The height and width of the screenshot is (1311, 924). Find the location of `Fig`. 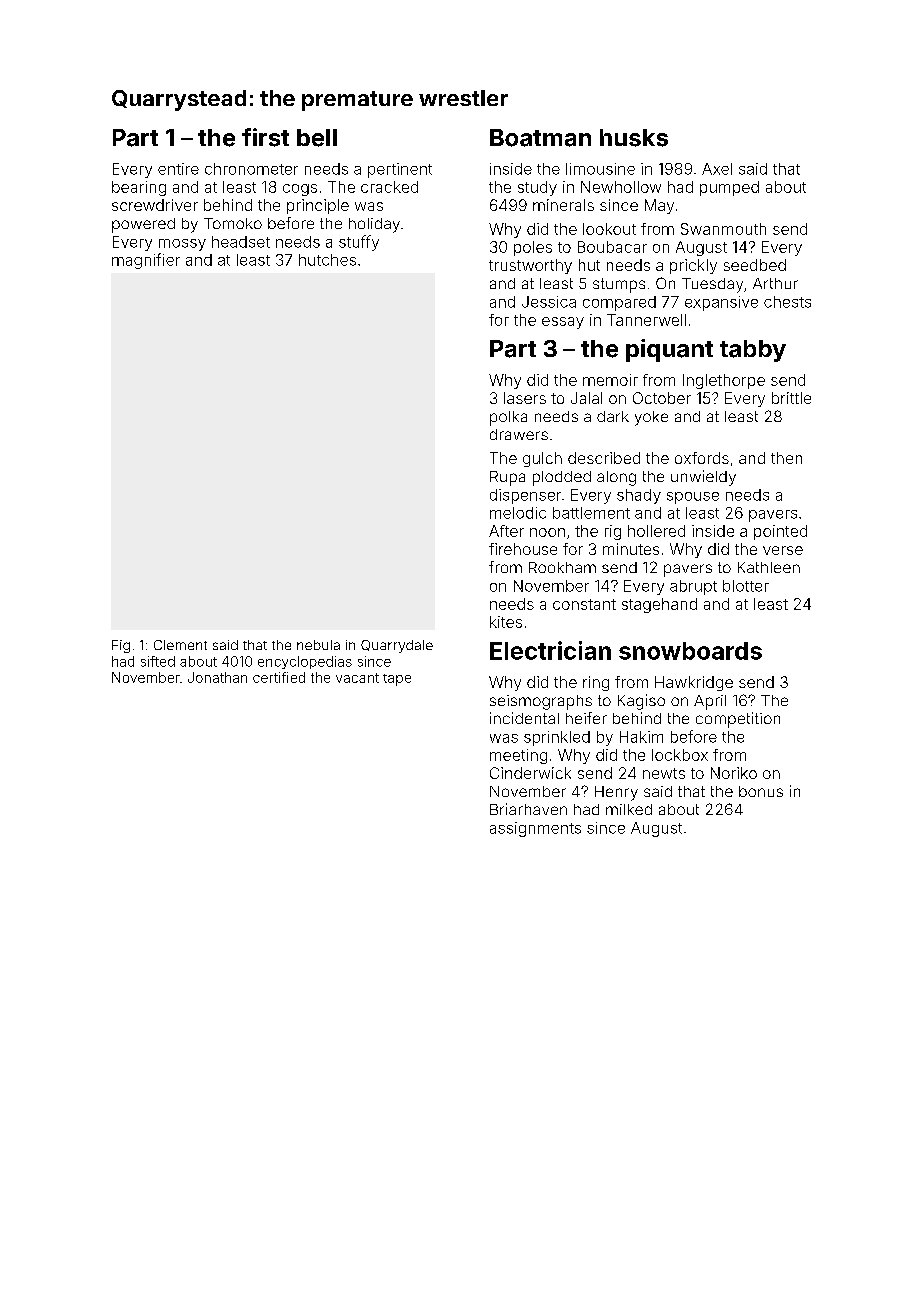

Fig is located at coordinates (121, 646).
